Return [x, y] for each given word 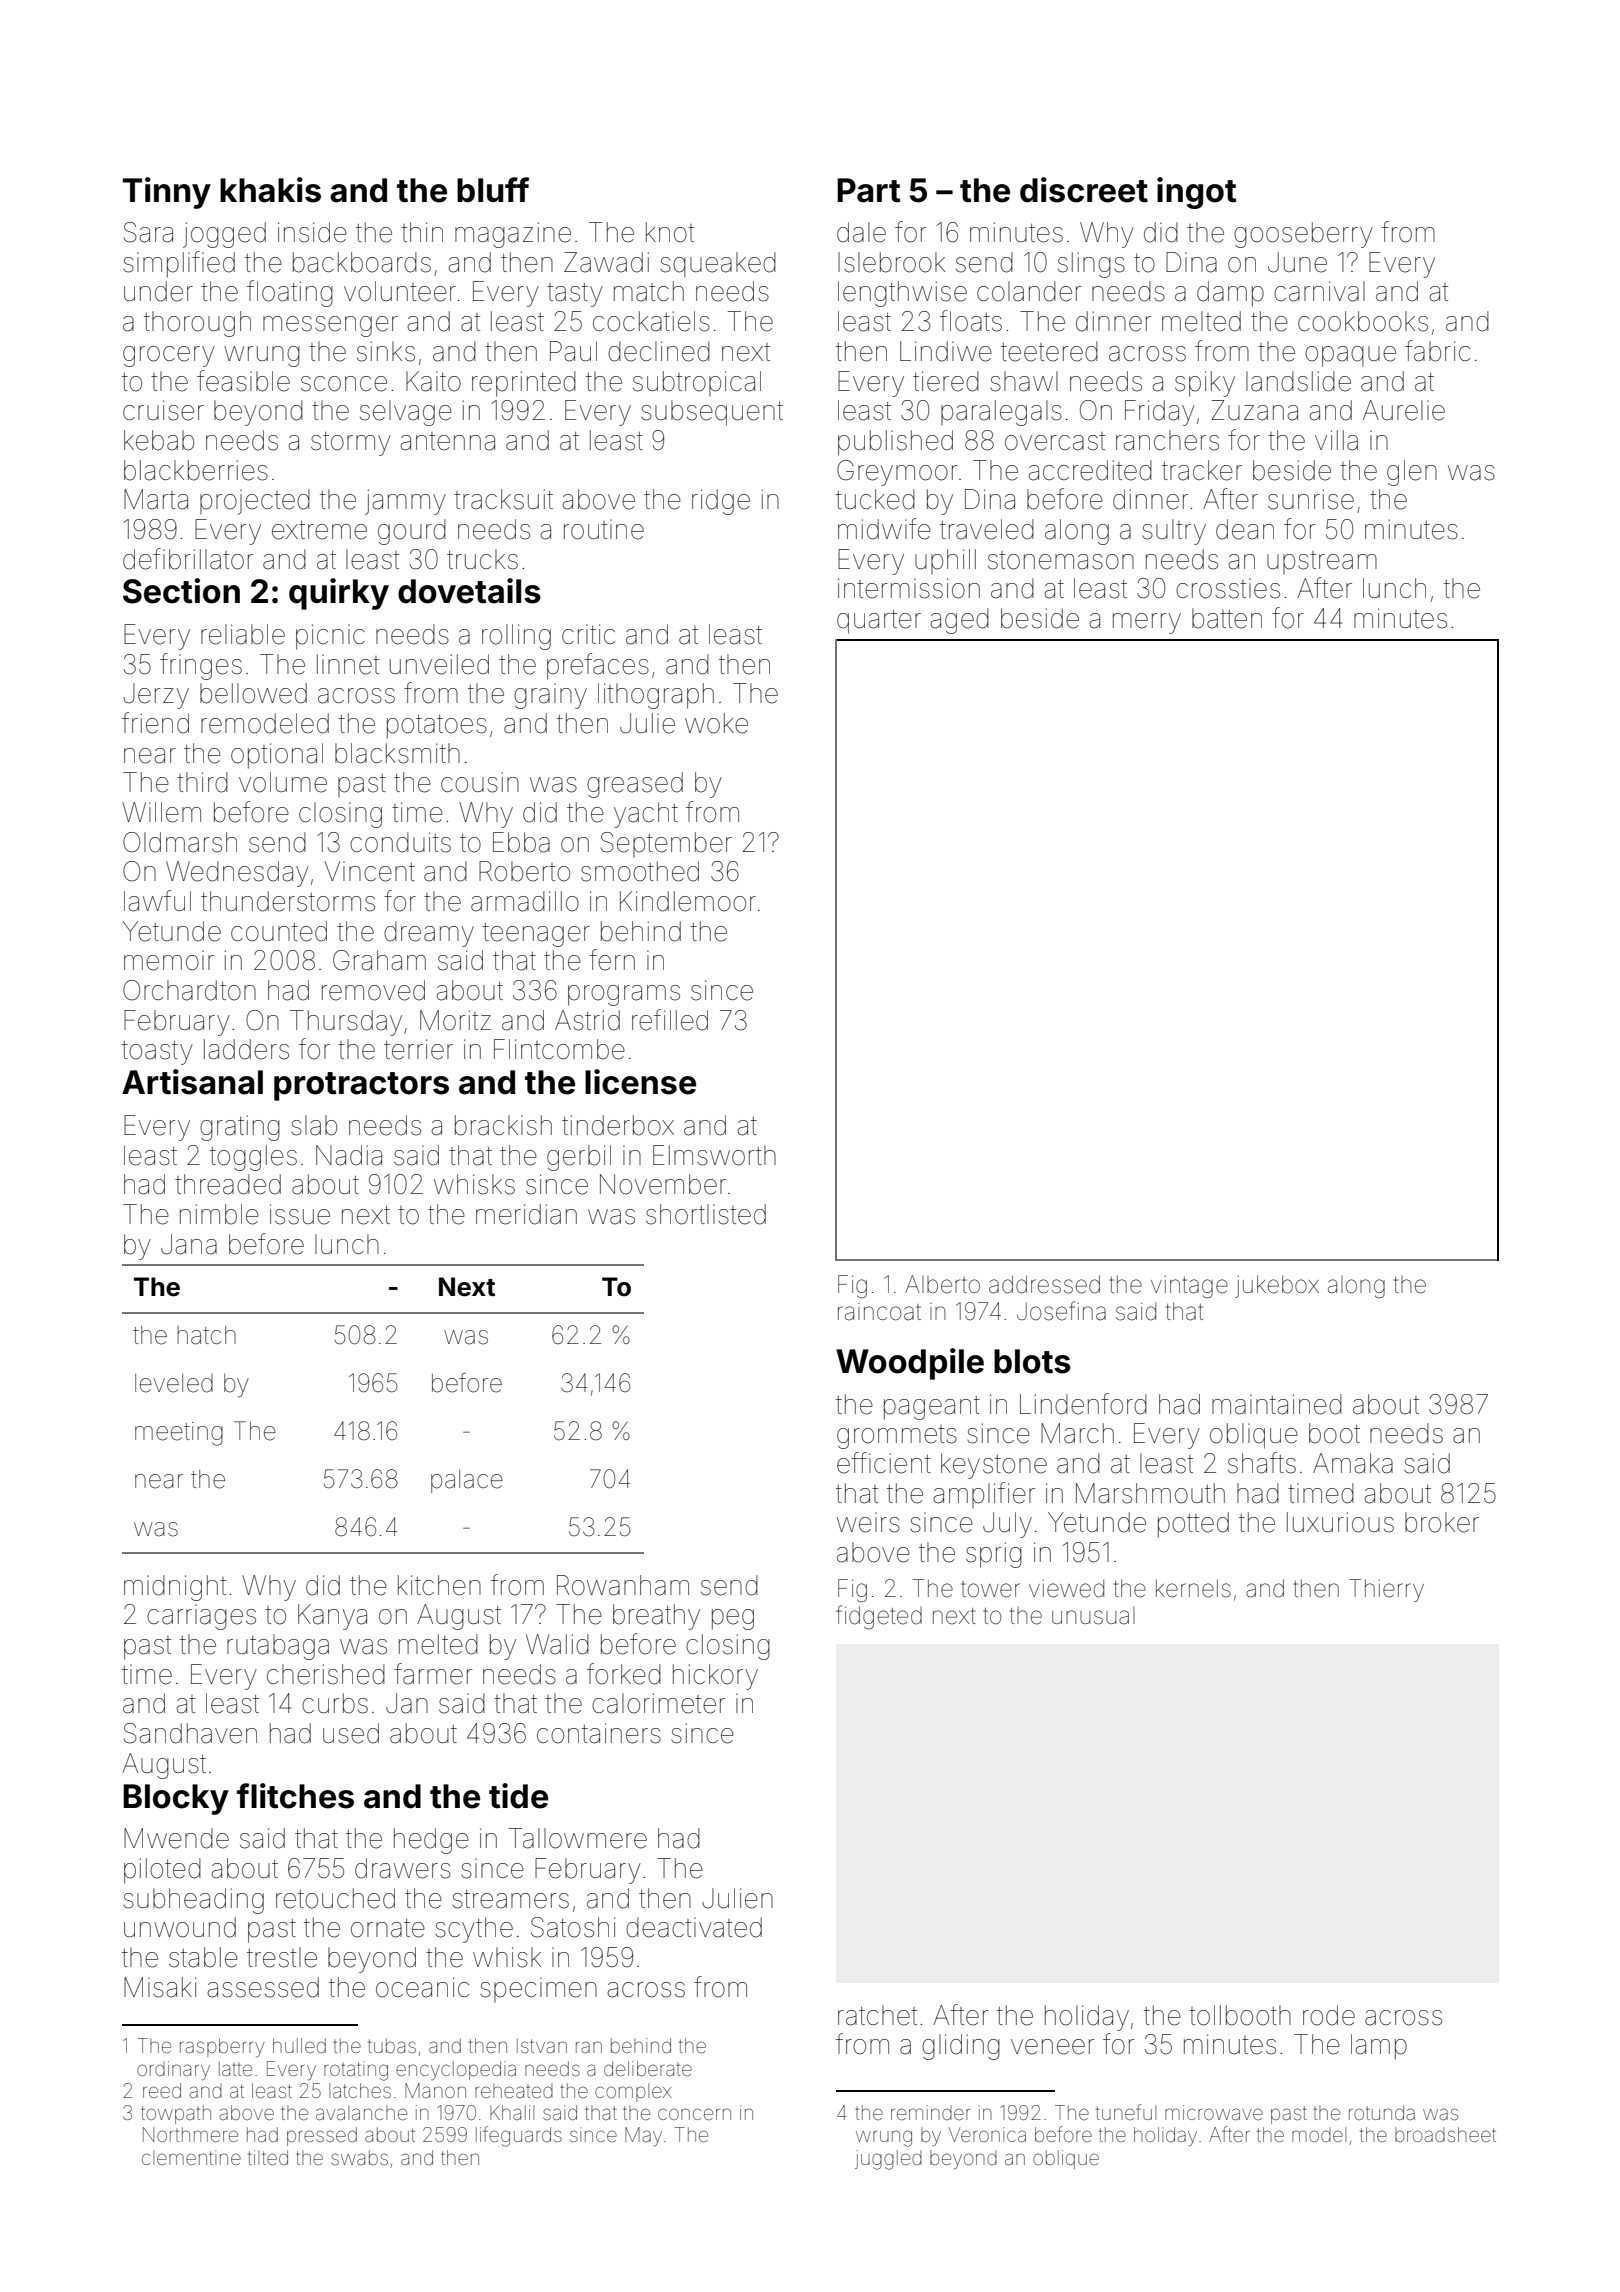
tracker [1202, 470]
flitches [295, 1796]
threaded [228, 1184]
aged [959, 621]
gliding [961, 2047]
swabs [359, 2157]
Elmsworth [714, 1155]
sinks [386, 351]
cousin [480, 782]
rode [1329, 2015]
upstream [1322, 562]
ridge [721, 502]
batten [1227, 618]
